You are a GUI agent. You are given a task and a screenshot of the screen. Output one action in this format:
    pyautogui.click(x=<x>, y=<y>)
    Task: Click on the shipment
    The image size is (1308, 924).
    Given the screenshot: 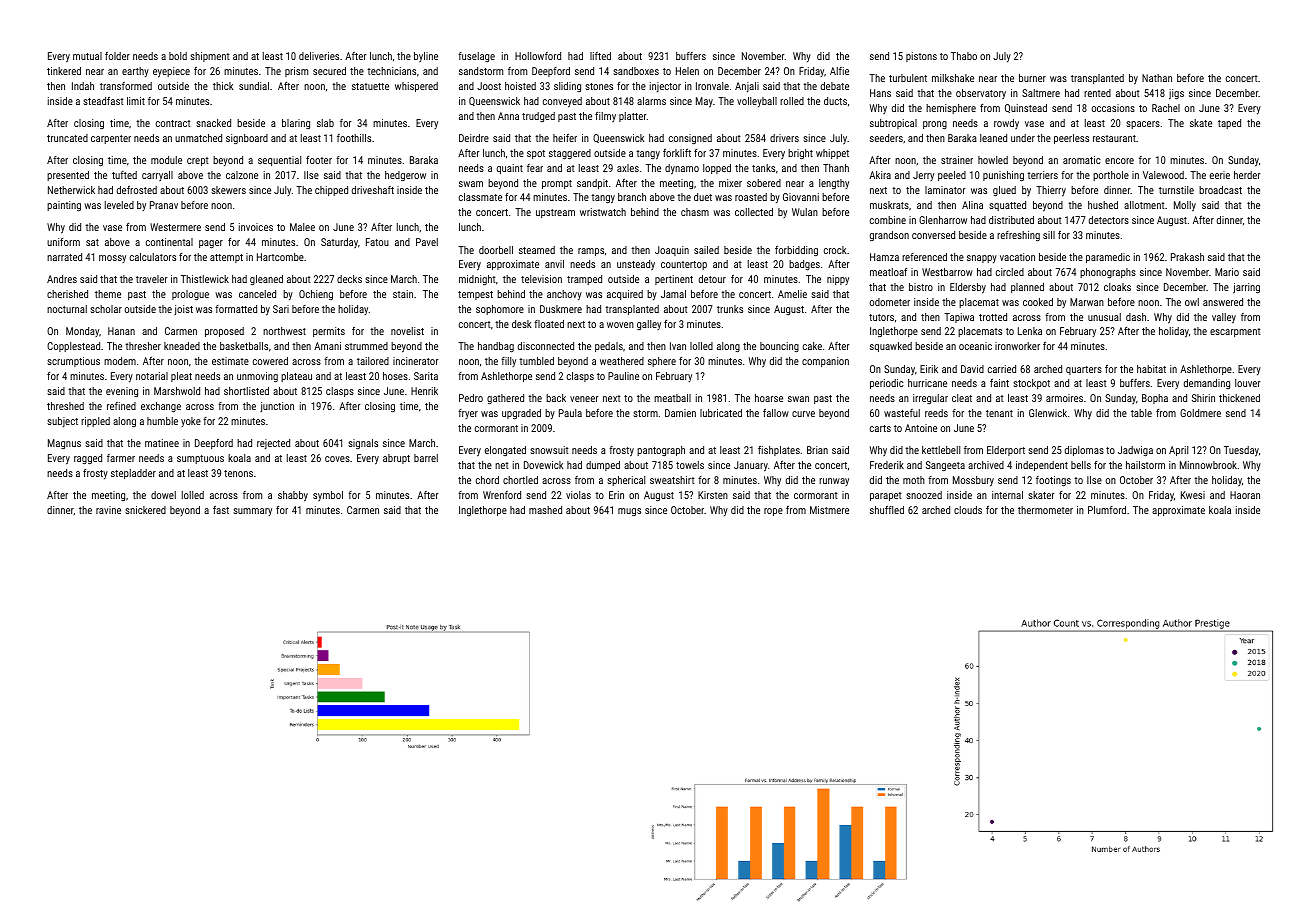 What is the action you would take?
    pyautogui.click(x=209, y=57)
